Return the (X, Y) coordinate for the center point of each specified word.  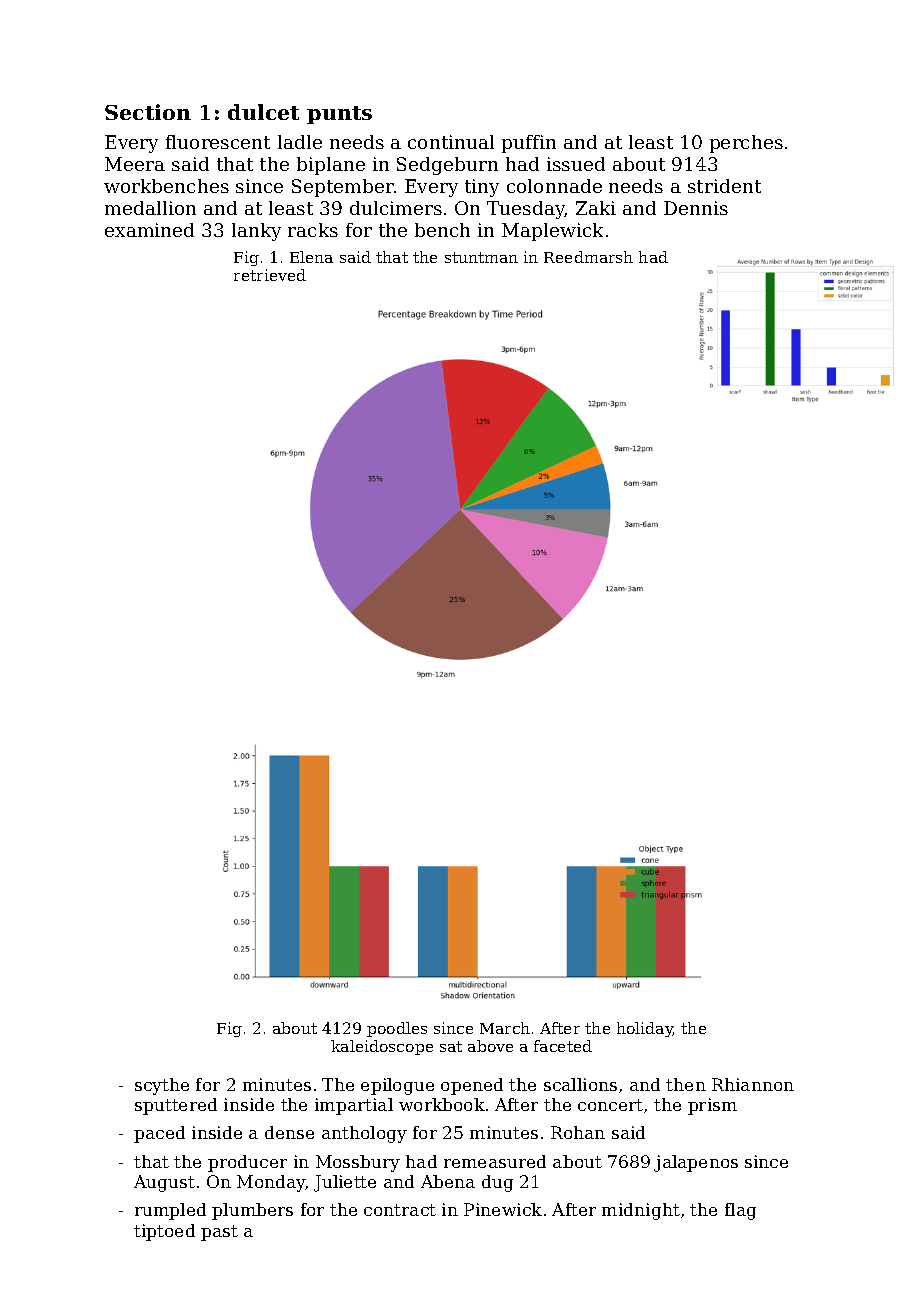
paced (159, 1134)
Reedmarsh (588, 257)
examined (149, 230)
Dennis (696, 208)
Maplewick (552, 232)
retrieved (270, 275)
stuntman (481, 257)
